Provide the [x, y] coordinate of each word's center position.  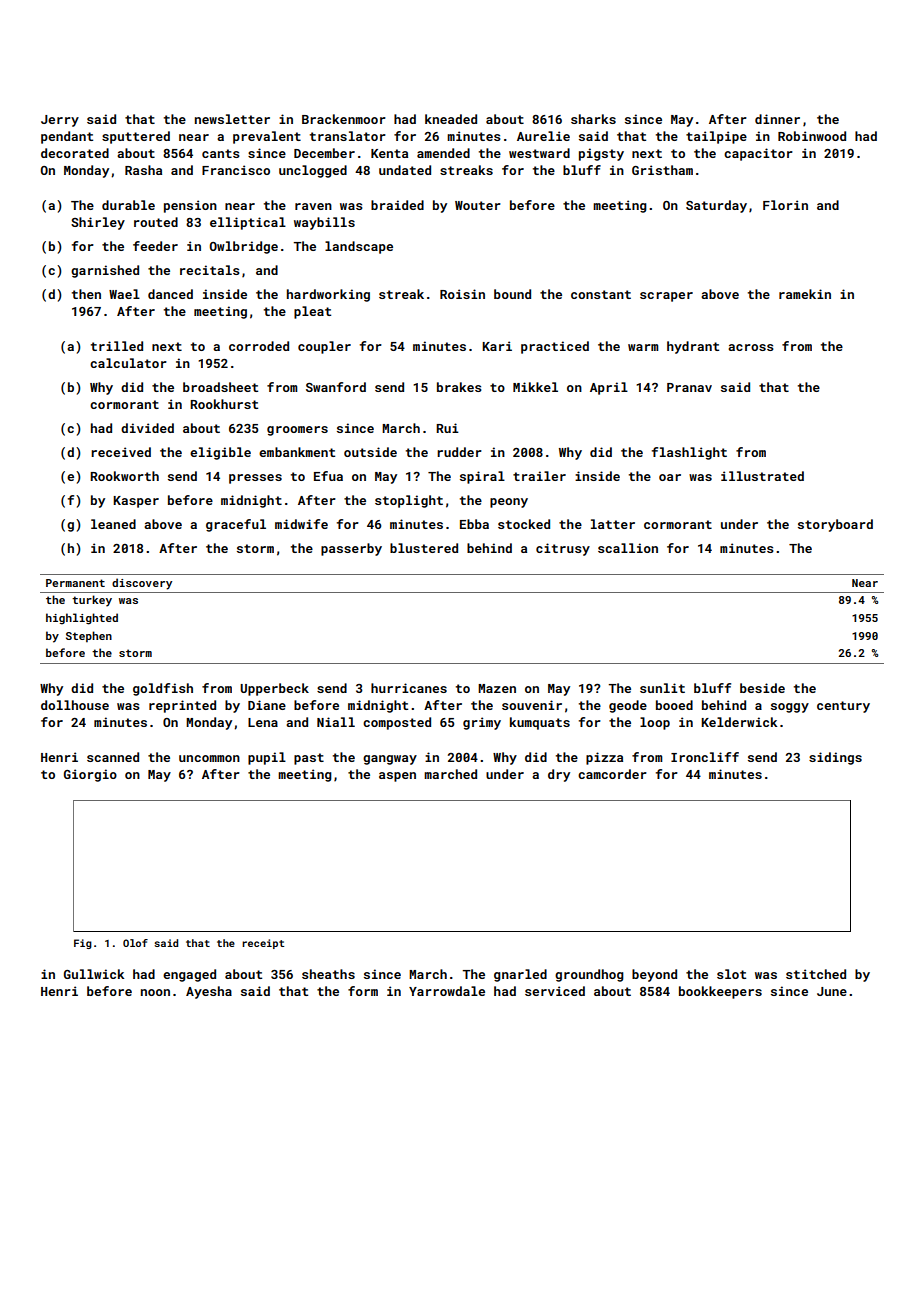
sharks [593, 119]
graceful [236, 525]
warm [643, 347]
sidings [835, 758]
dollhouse [75, 705]
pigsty [601, 154]
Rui [447, 428]
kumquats [540, 723]
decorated [75, 153]
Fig [83, 944]
